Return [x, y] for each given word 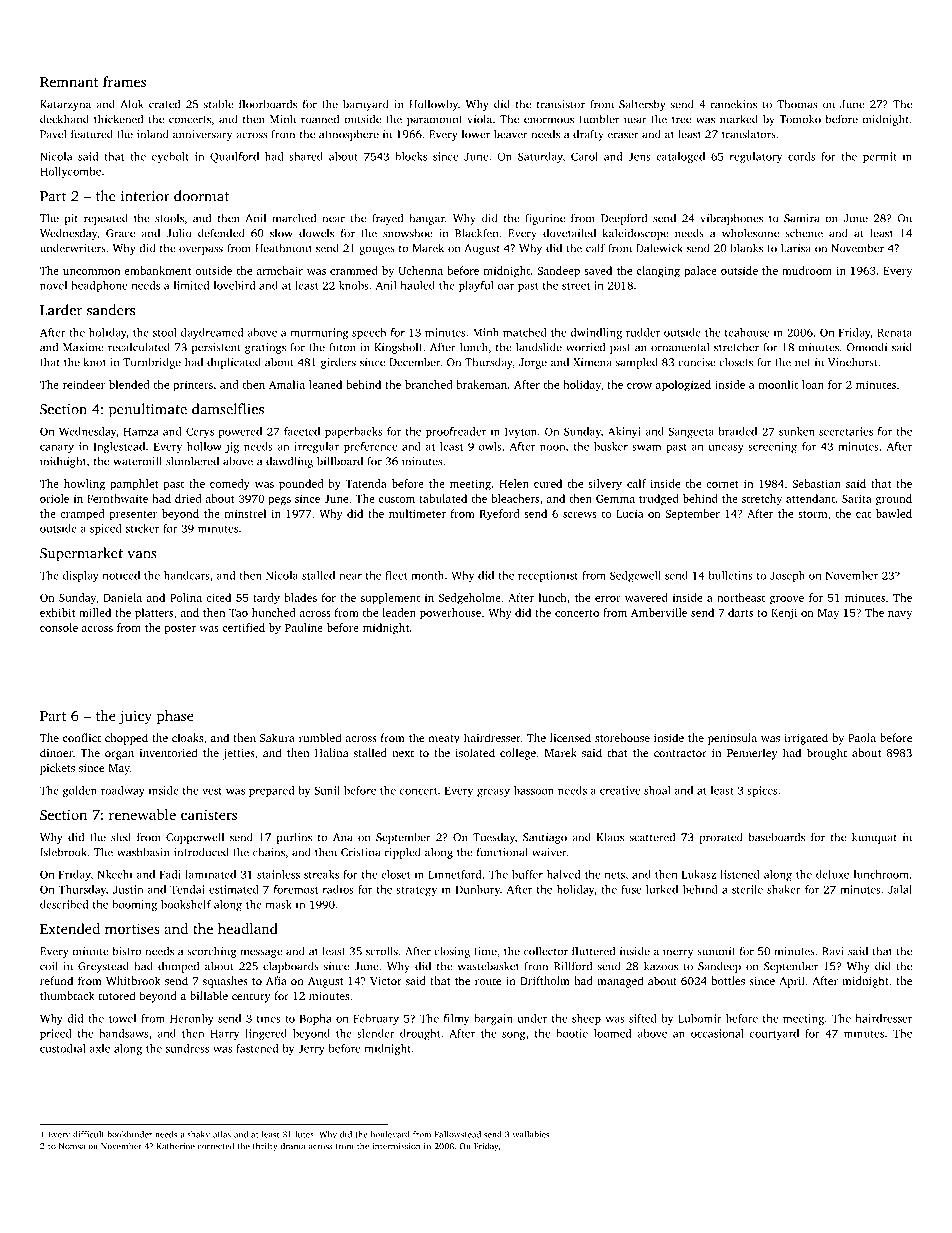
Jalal [900, 889]
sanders [111, 310]
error [608, 599]
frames [124, 81]
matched [525, 332]
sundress [187, 1048]
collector [546, 951]
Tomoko [800, 119]
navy [900, 615]
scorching [211, 952]
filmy [456, 1019]
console [59, 627]
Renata [894, 332]
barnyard [365, 105]
